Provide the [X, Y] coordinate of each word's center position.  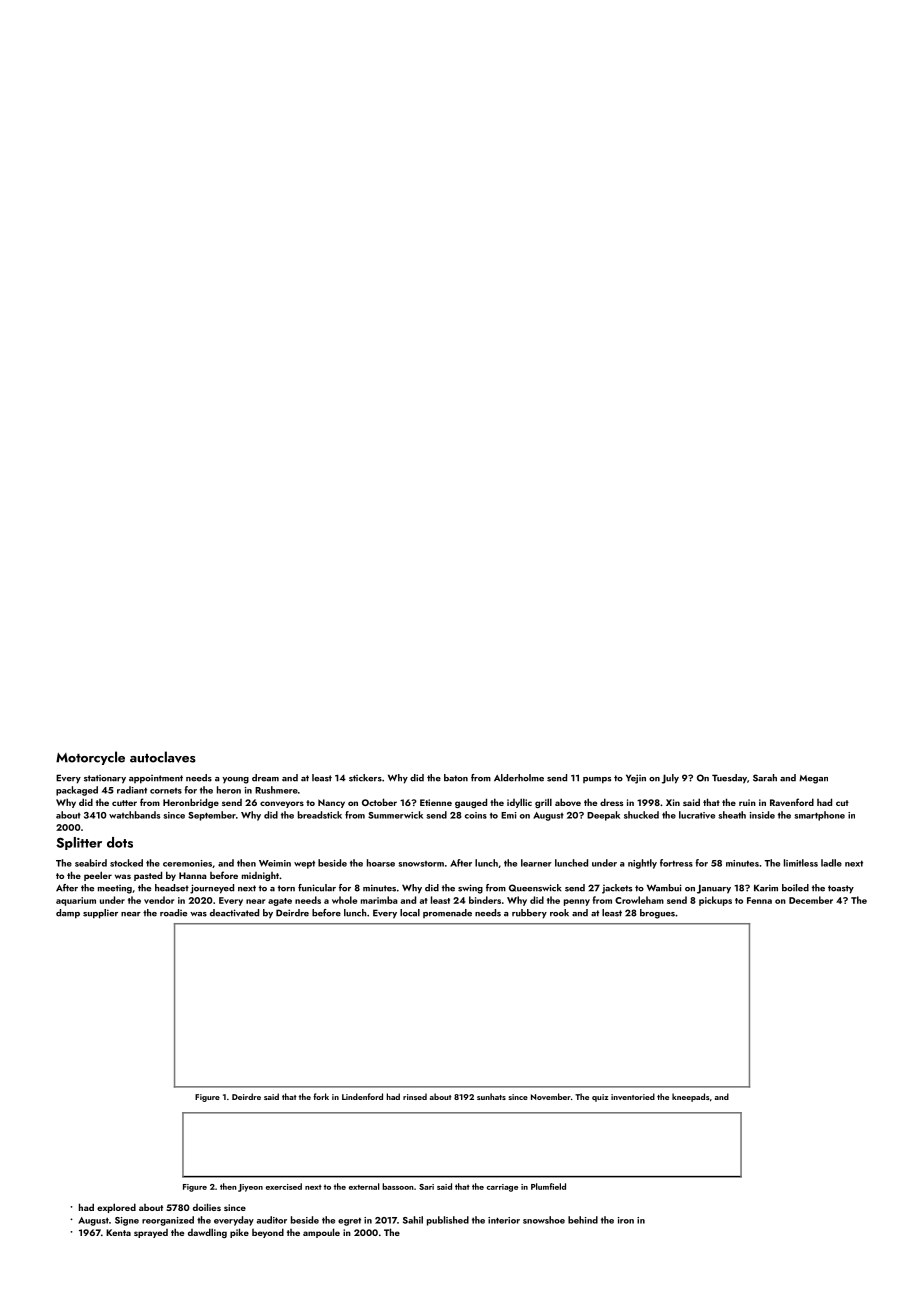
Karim [766, 888]
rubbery [529, 914]
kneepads [690, 1097]
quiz [600, 1098]
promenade [447, 913]
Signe [127, 1221]
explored [116, 1208]
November [551, 1096]
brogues [657, 914]
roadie [173, 913]
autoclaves [163, 757]
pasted [148, 876]
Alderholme [519, 778]
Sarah [765, 778]
